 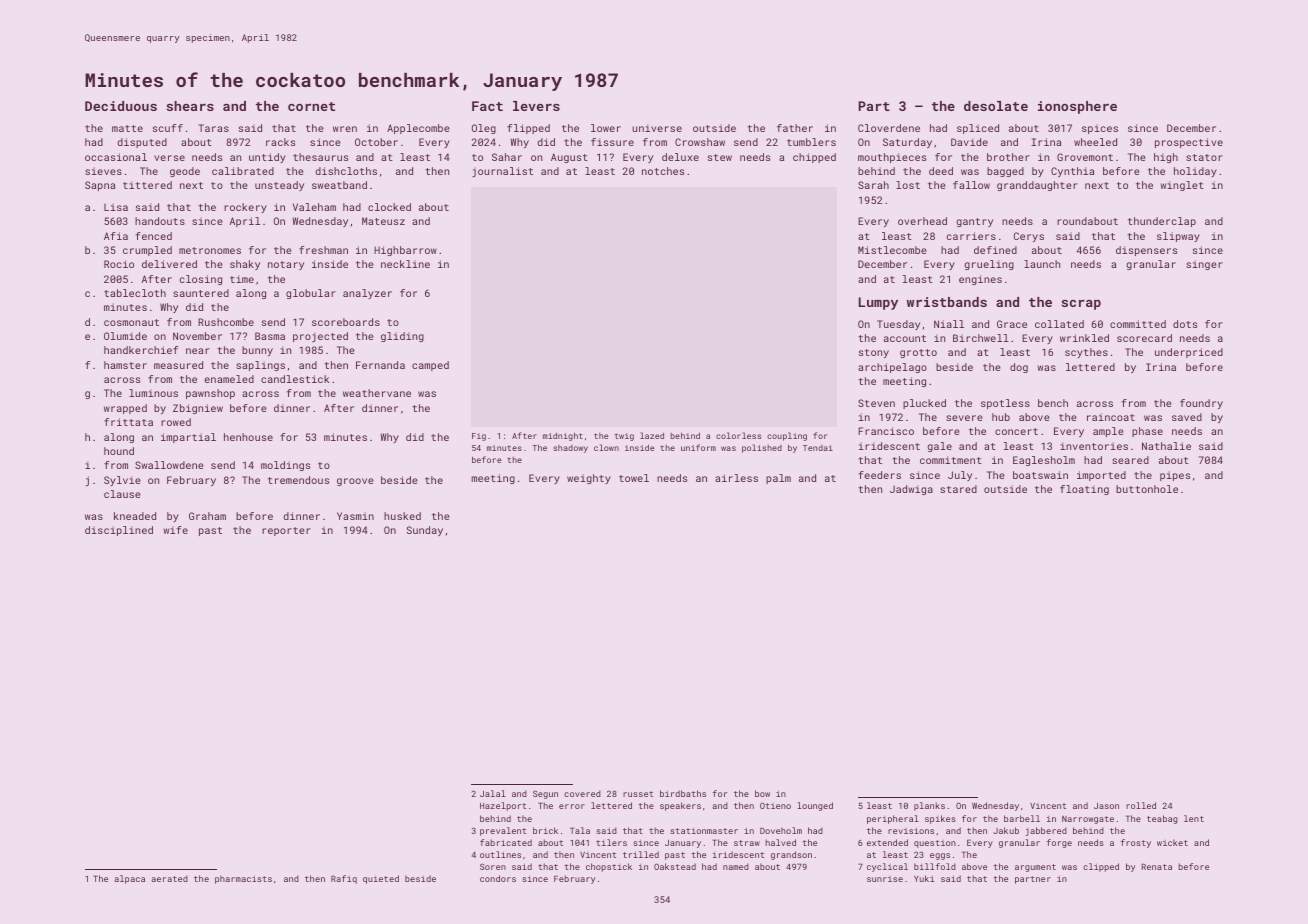 I want to click on weathervane, so click(x=377, y=393).
